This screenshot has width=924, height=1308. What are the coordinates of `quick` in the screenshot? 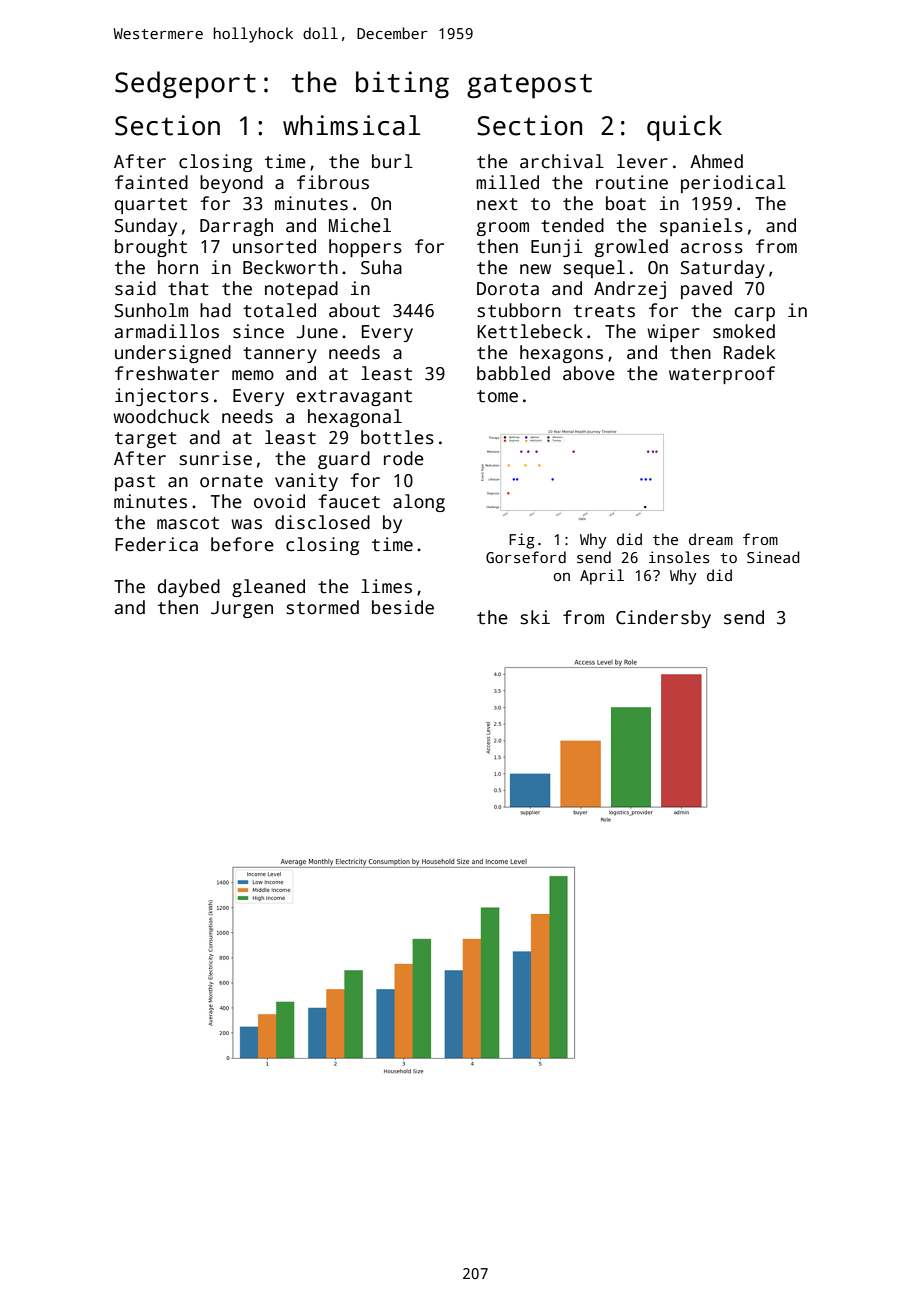 It's located at (684, 128).
